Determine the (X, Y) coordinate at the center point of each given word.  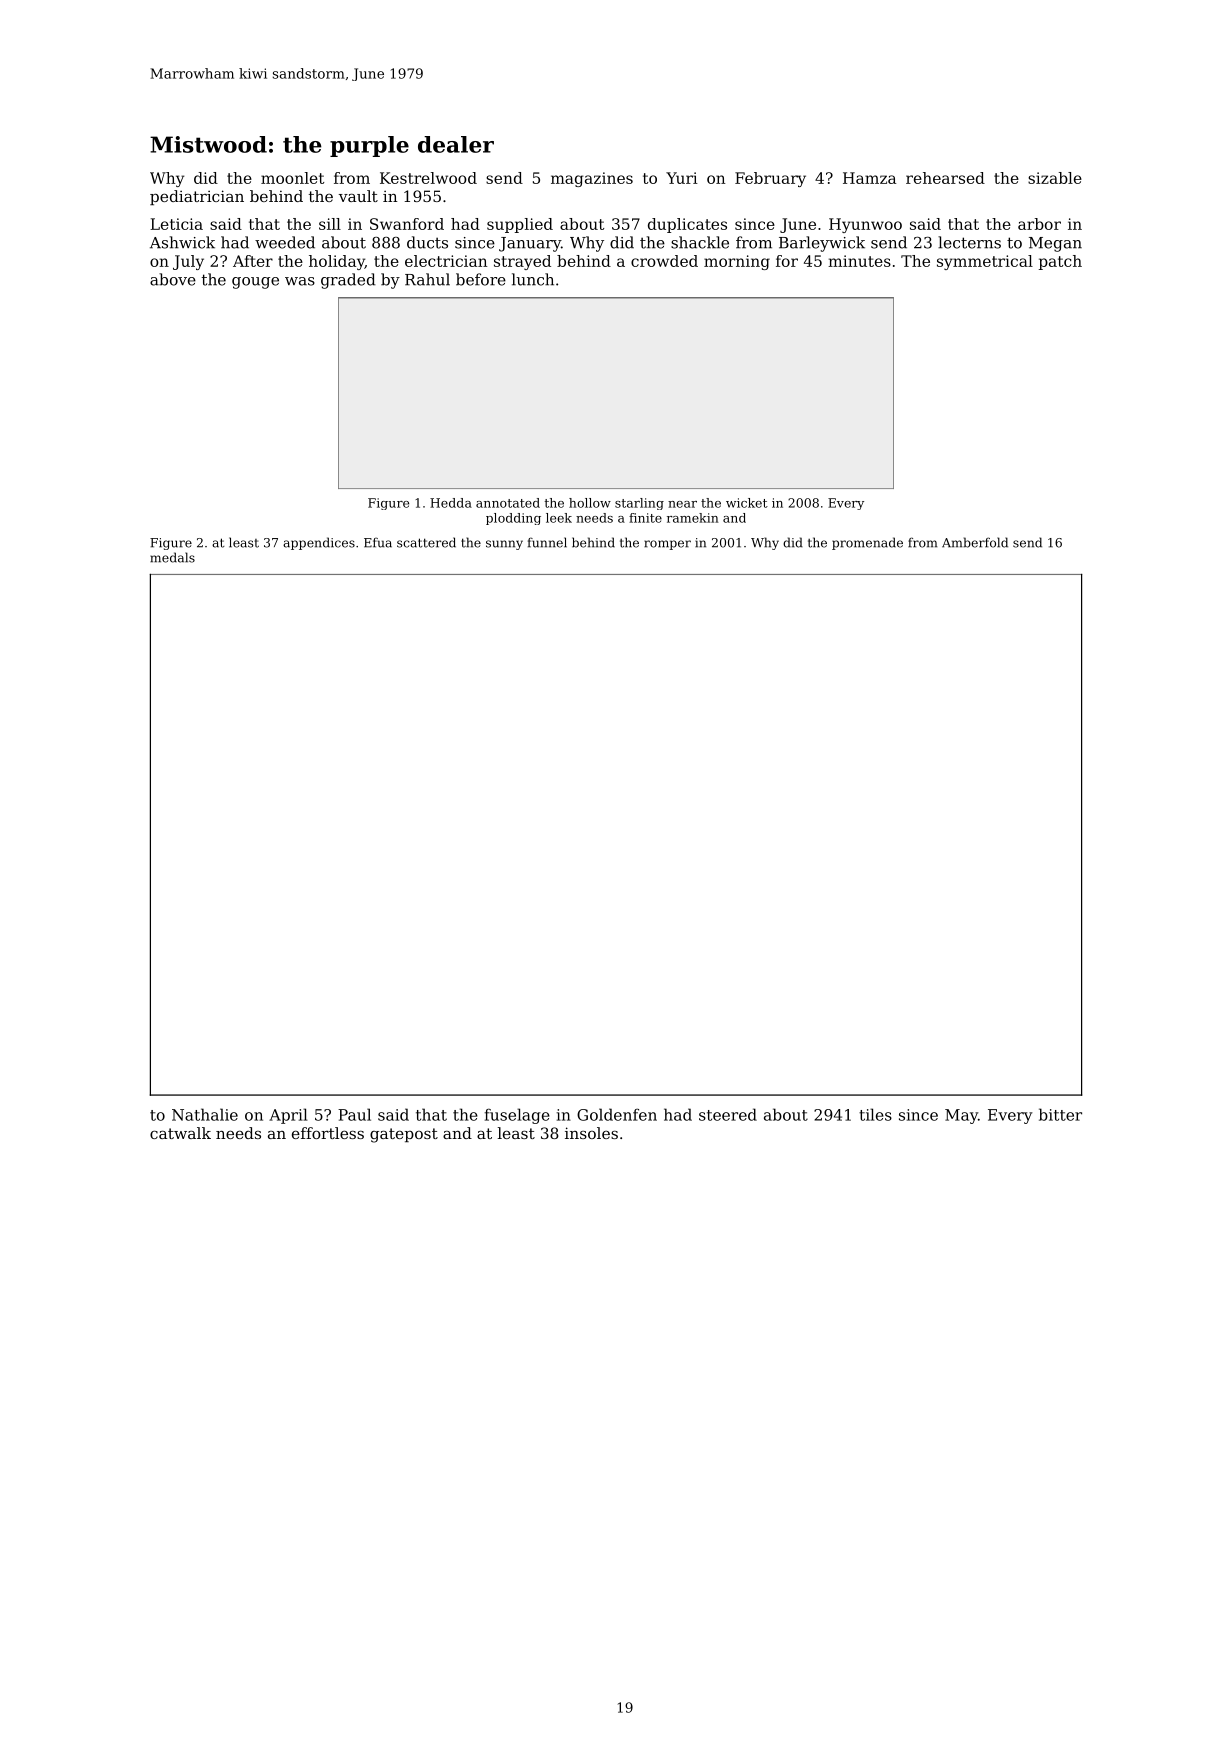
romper (667, 545)
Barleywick (822, 244)
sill (330, 224)
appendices (319, 543)
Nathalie (205, 1114)
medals (172, 557)
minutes (859, 261)
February (770, 179)
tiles (875, 1114)
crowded (664, 261)
